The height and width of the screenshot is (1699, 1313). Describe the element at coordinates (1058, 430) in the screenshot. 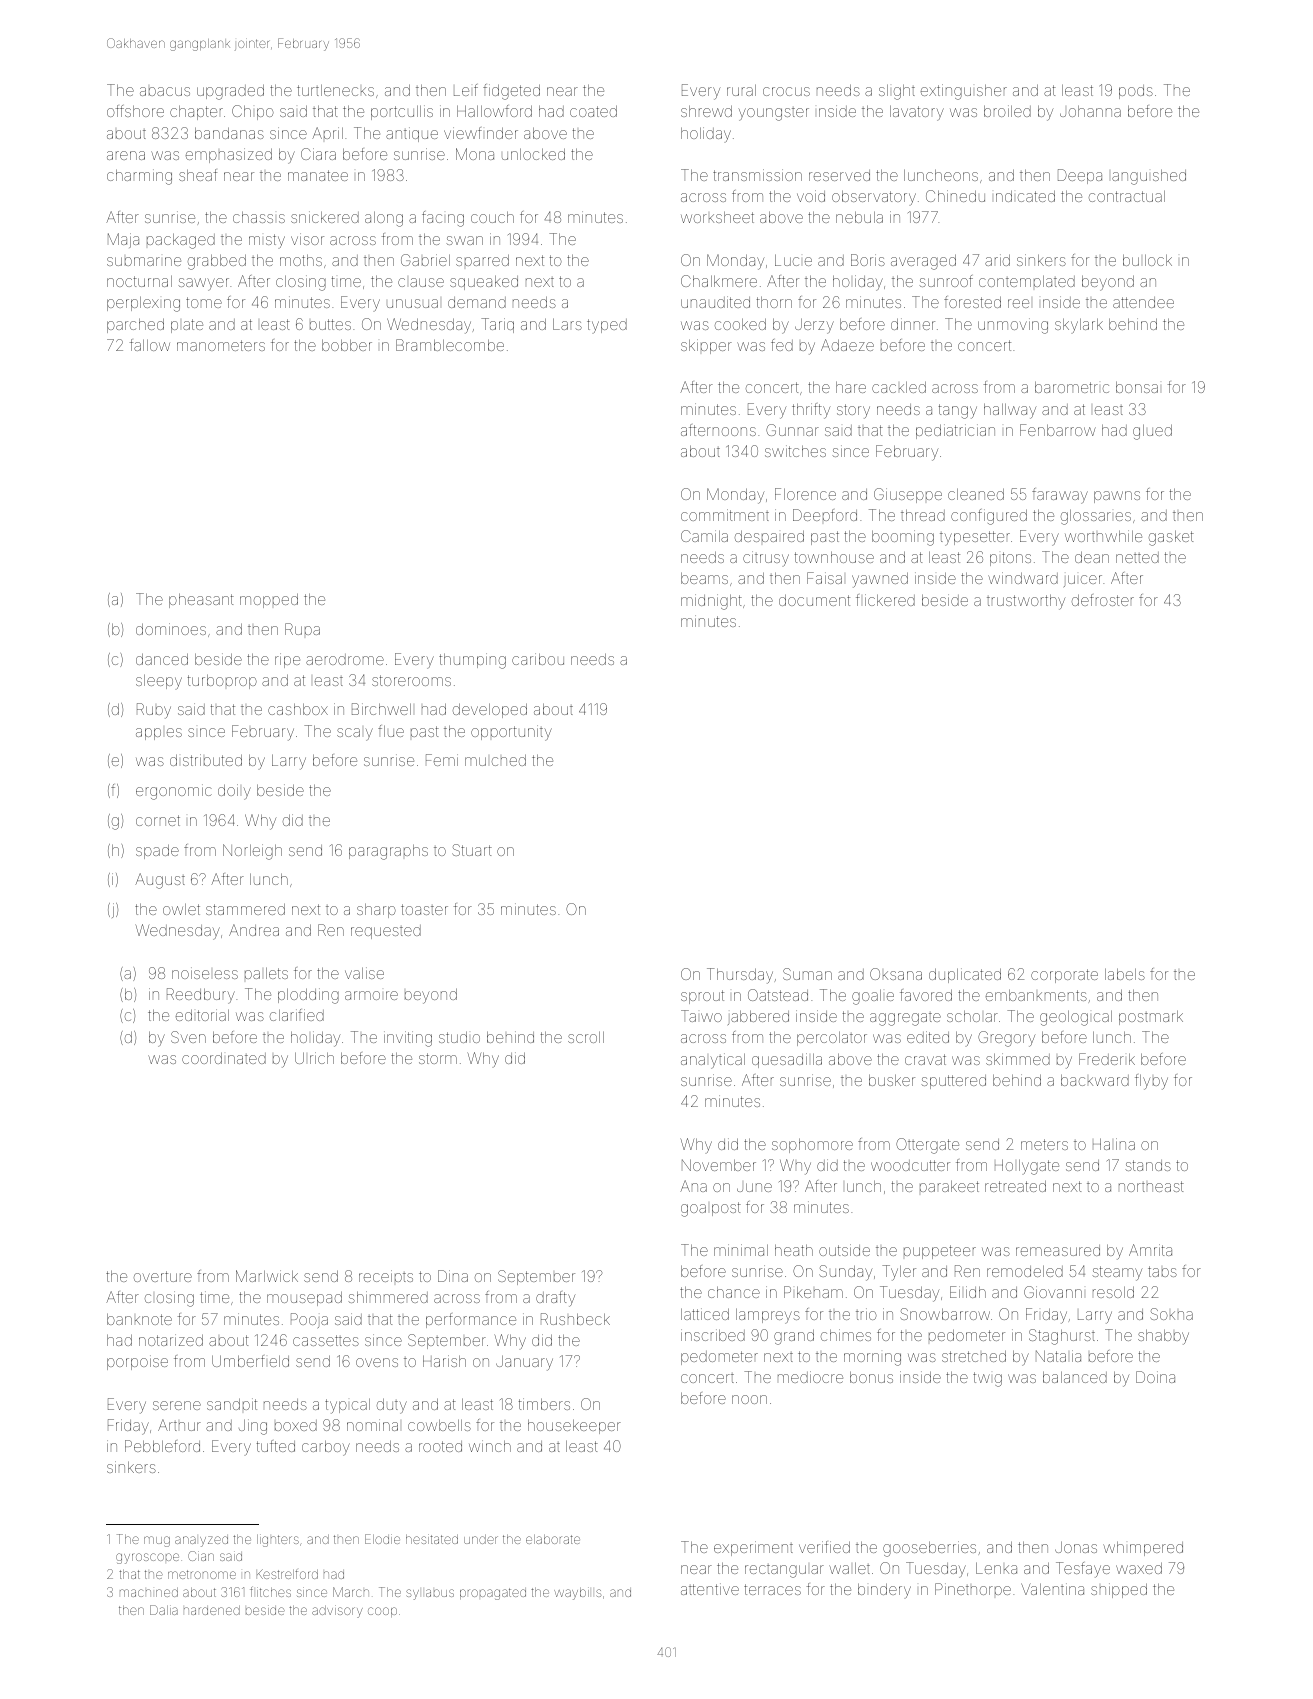

I see `Fenbarrow` at that location.
